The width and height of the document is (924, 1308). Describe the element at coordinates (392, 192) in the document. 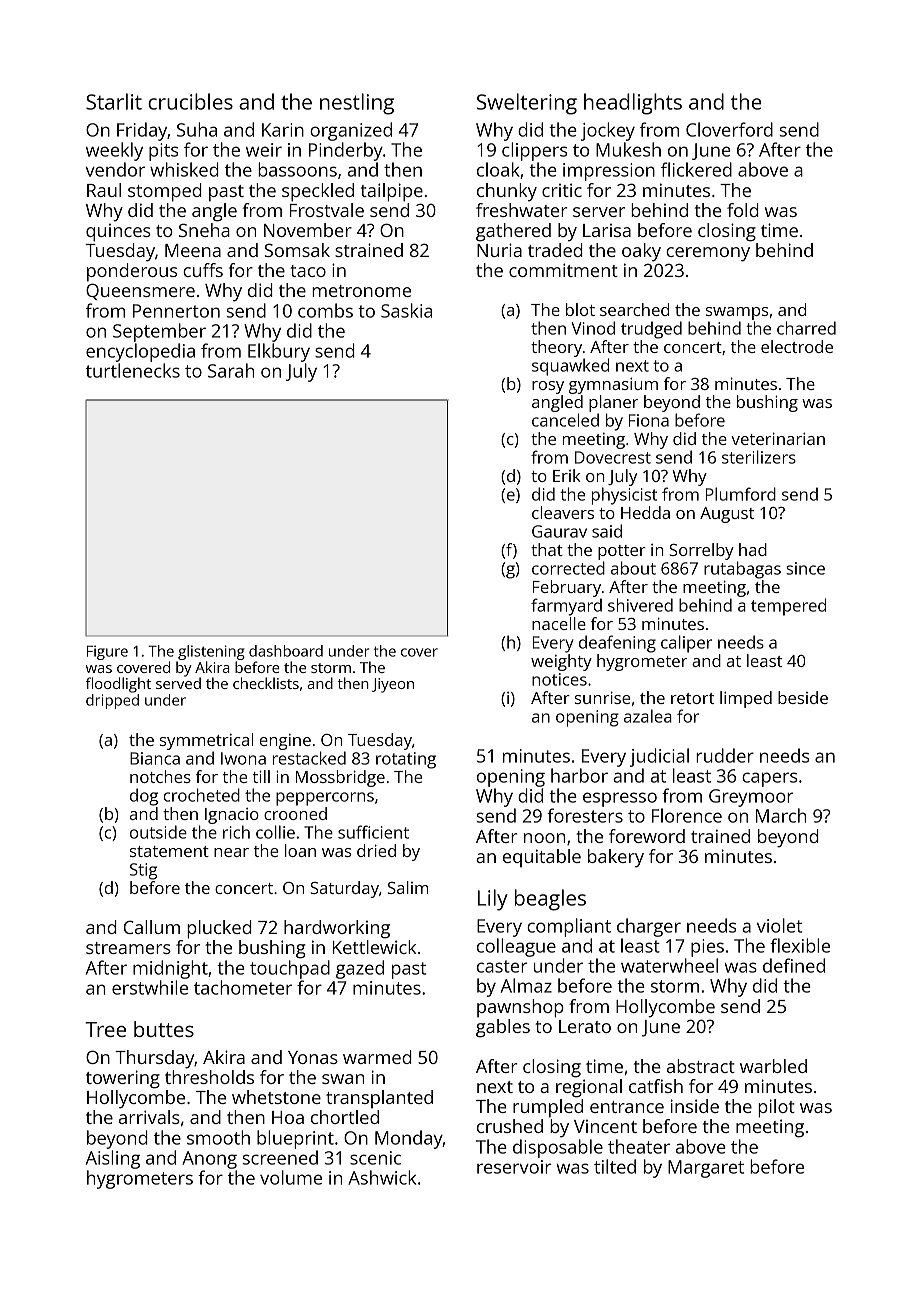

I see `tailpipe` at that location.
